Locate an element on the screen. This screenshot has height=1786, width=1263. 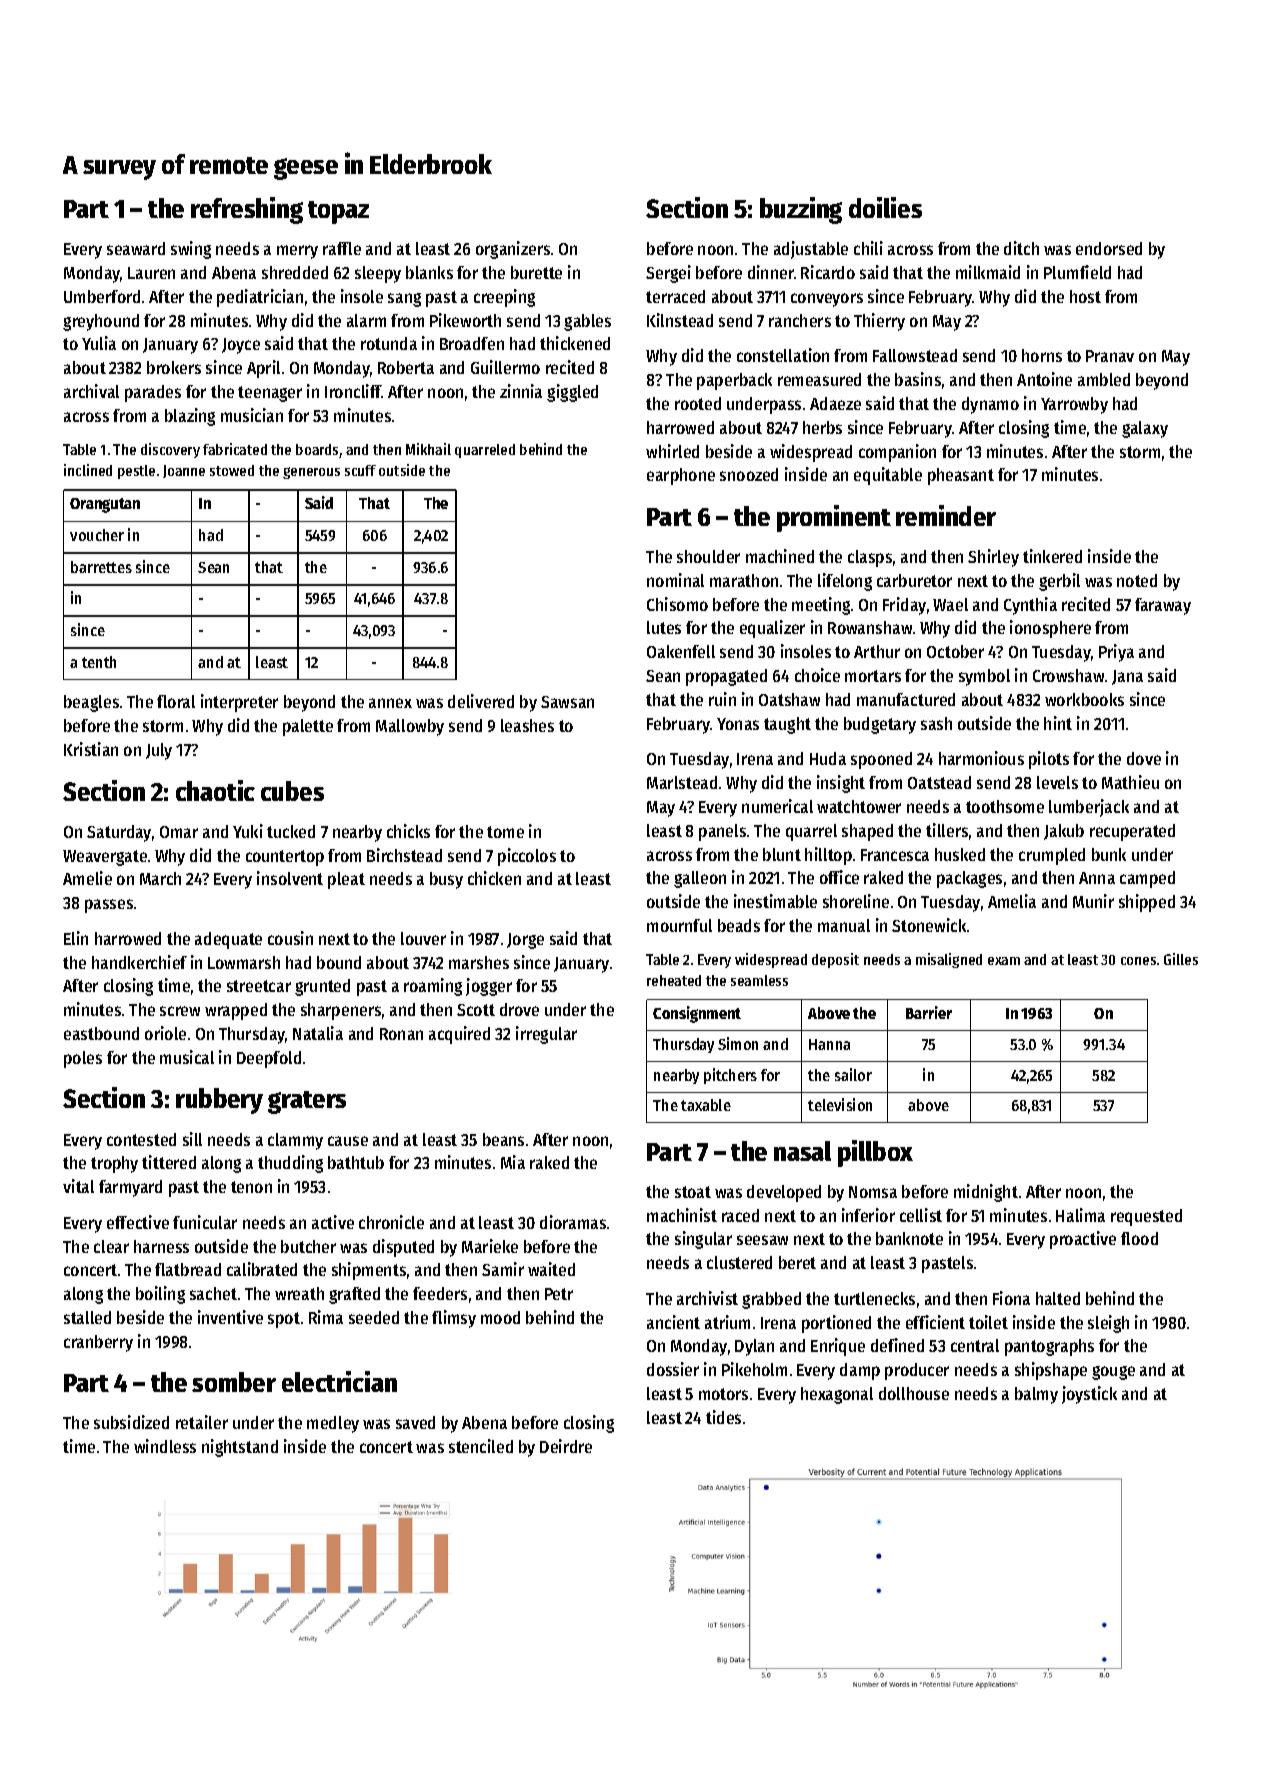
interpreter is located at coordinates (239, 703).
